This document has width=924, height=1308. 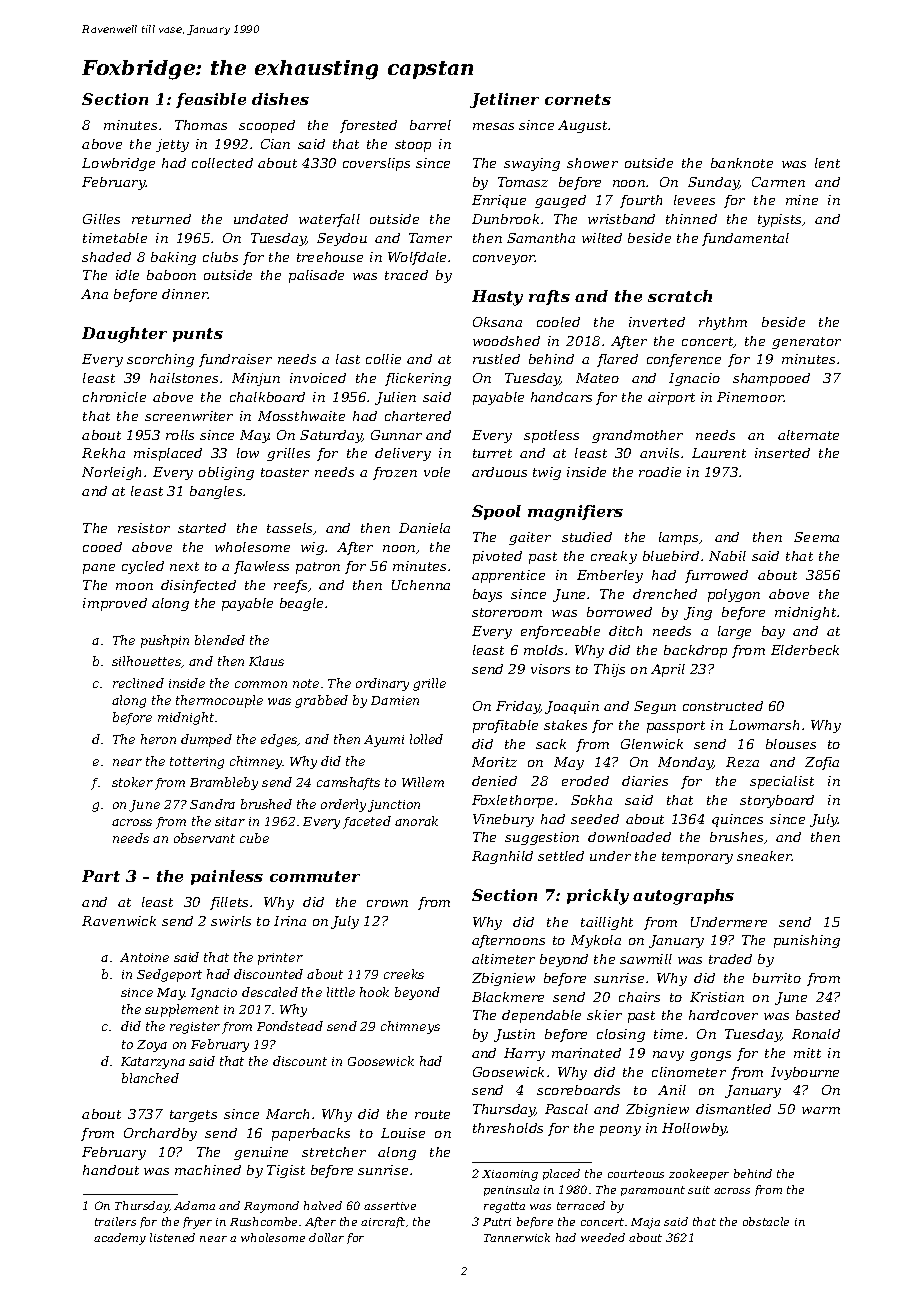 I want to click on dishes, so click(x=280, y=99).
